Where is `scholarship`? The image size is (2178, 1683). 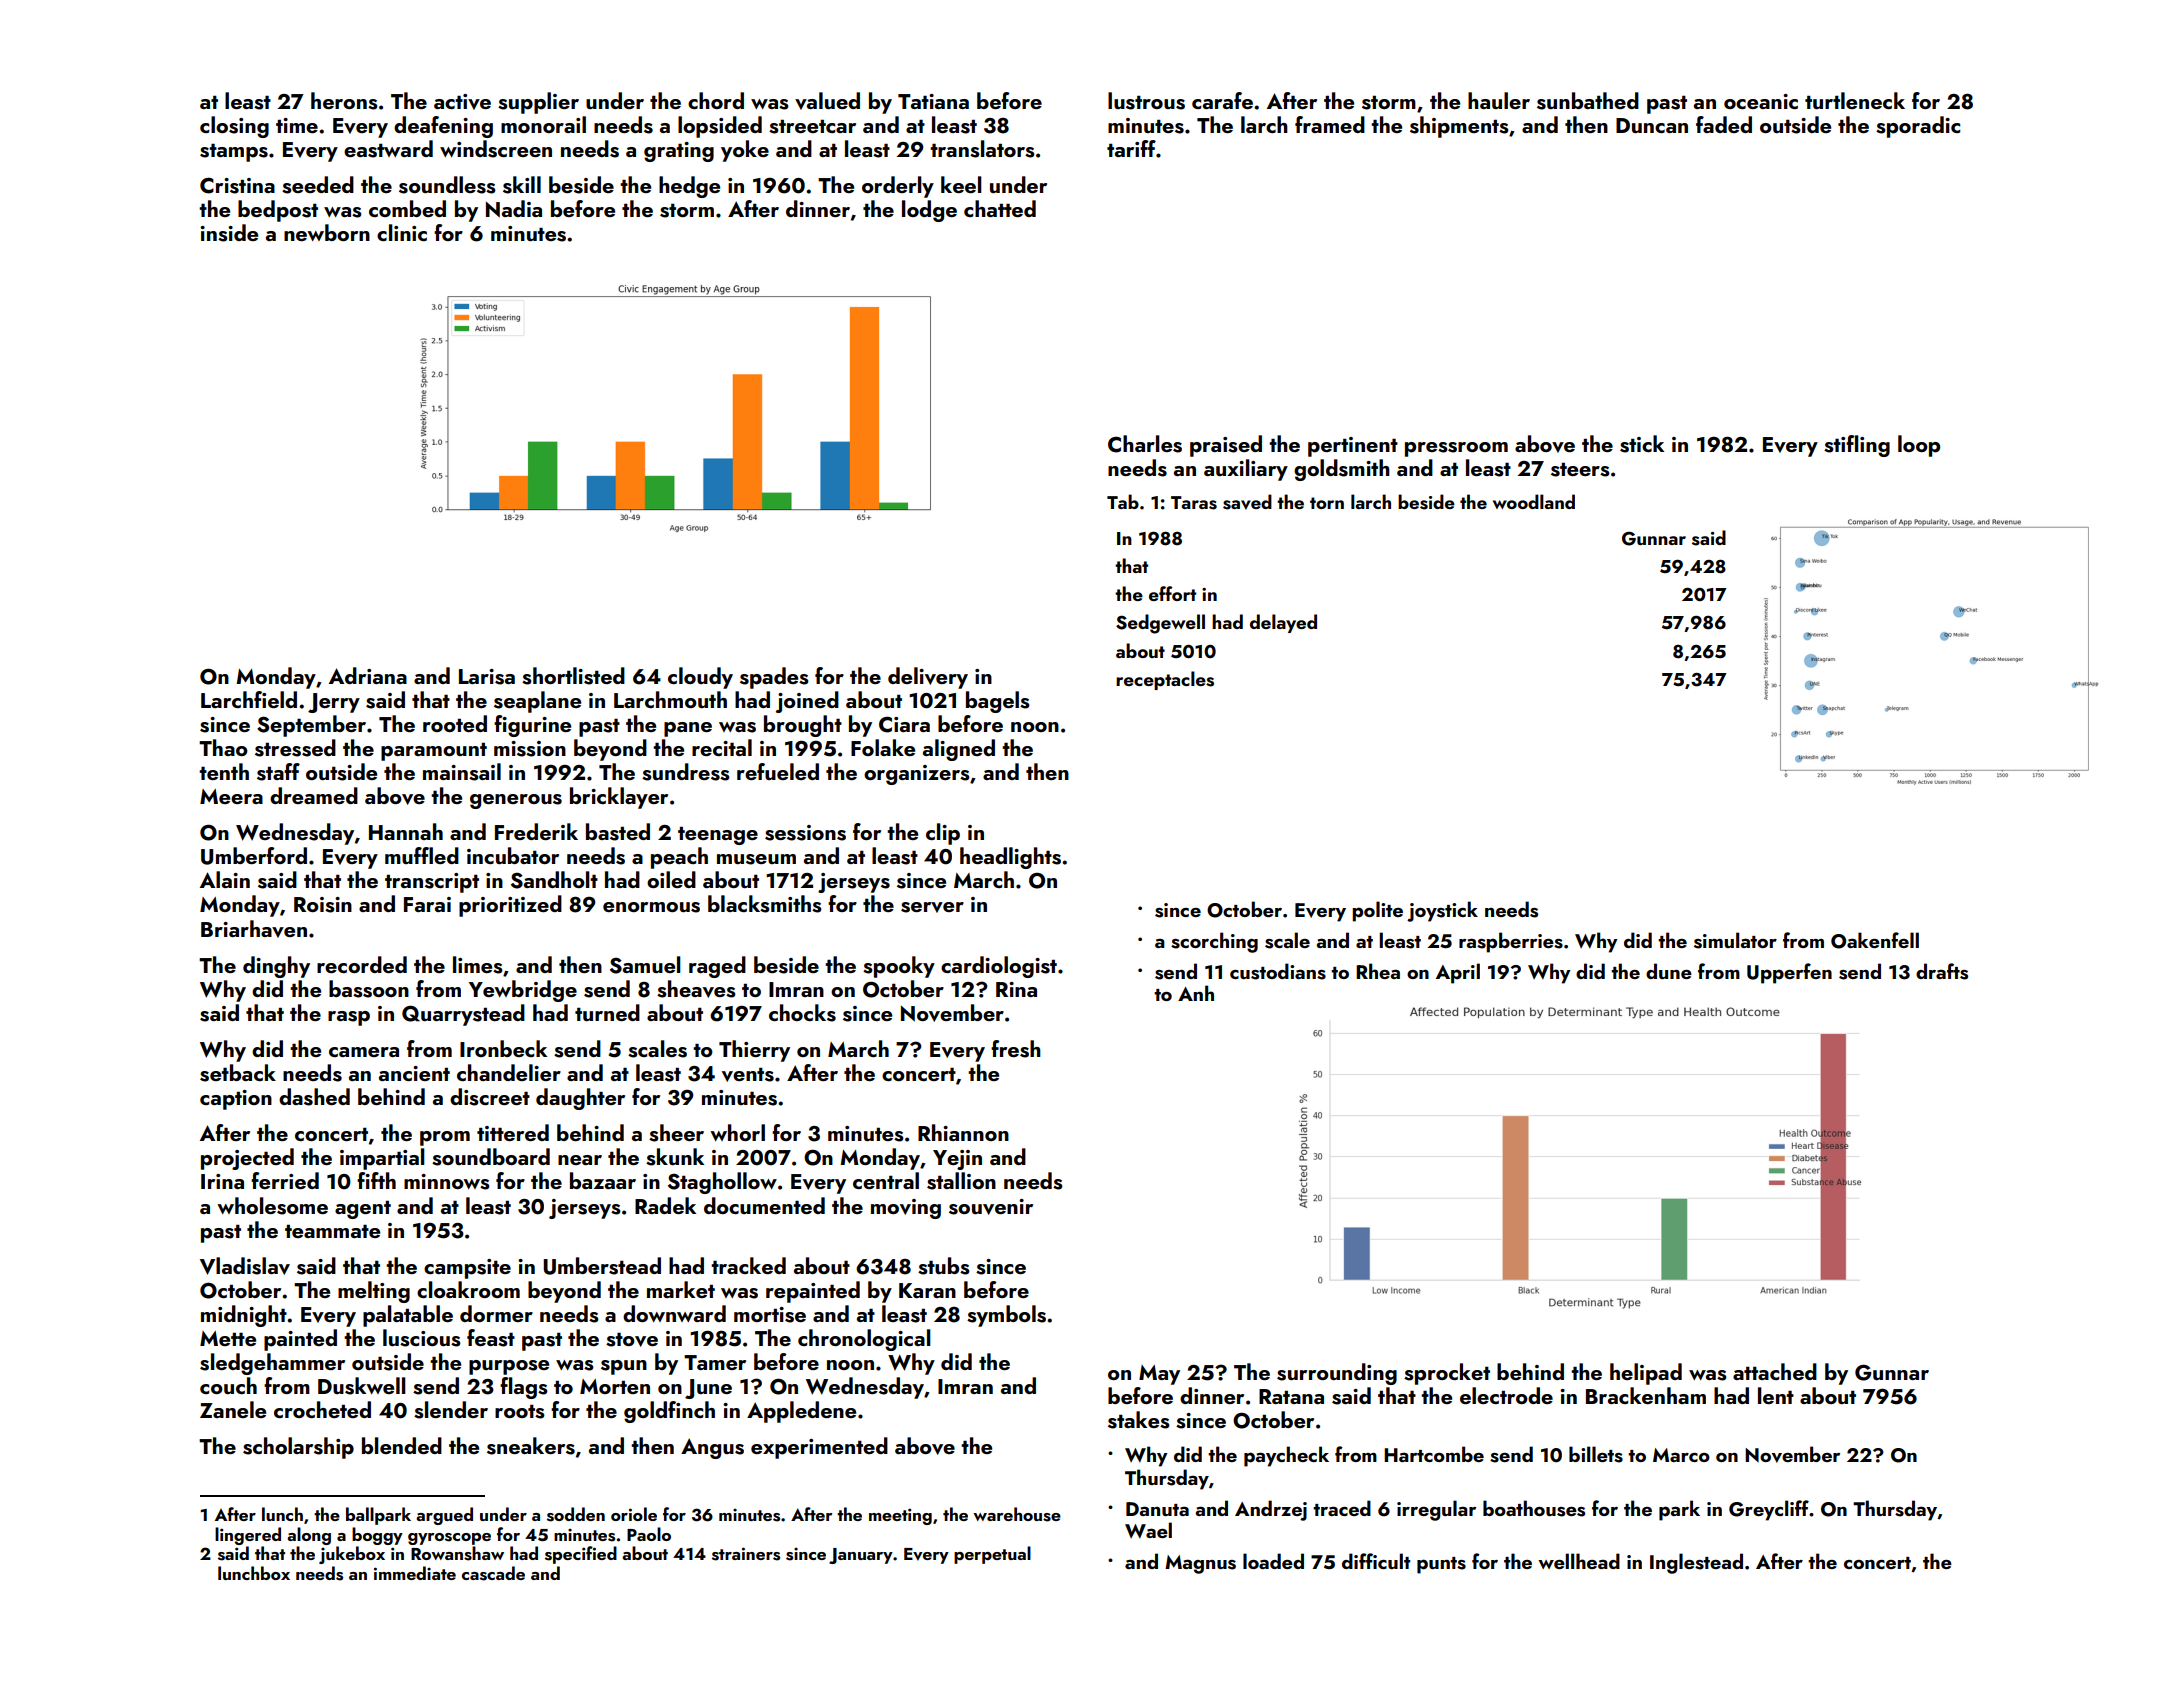 scholarship is located at coordinates (298, 1448).
